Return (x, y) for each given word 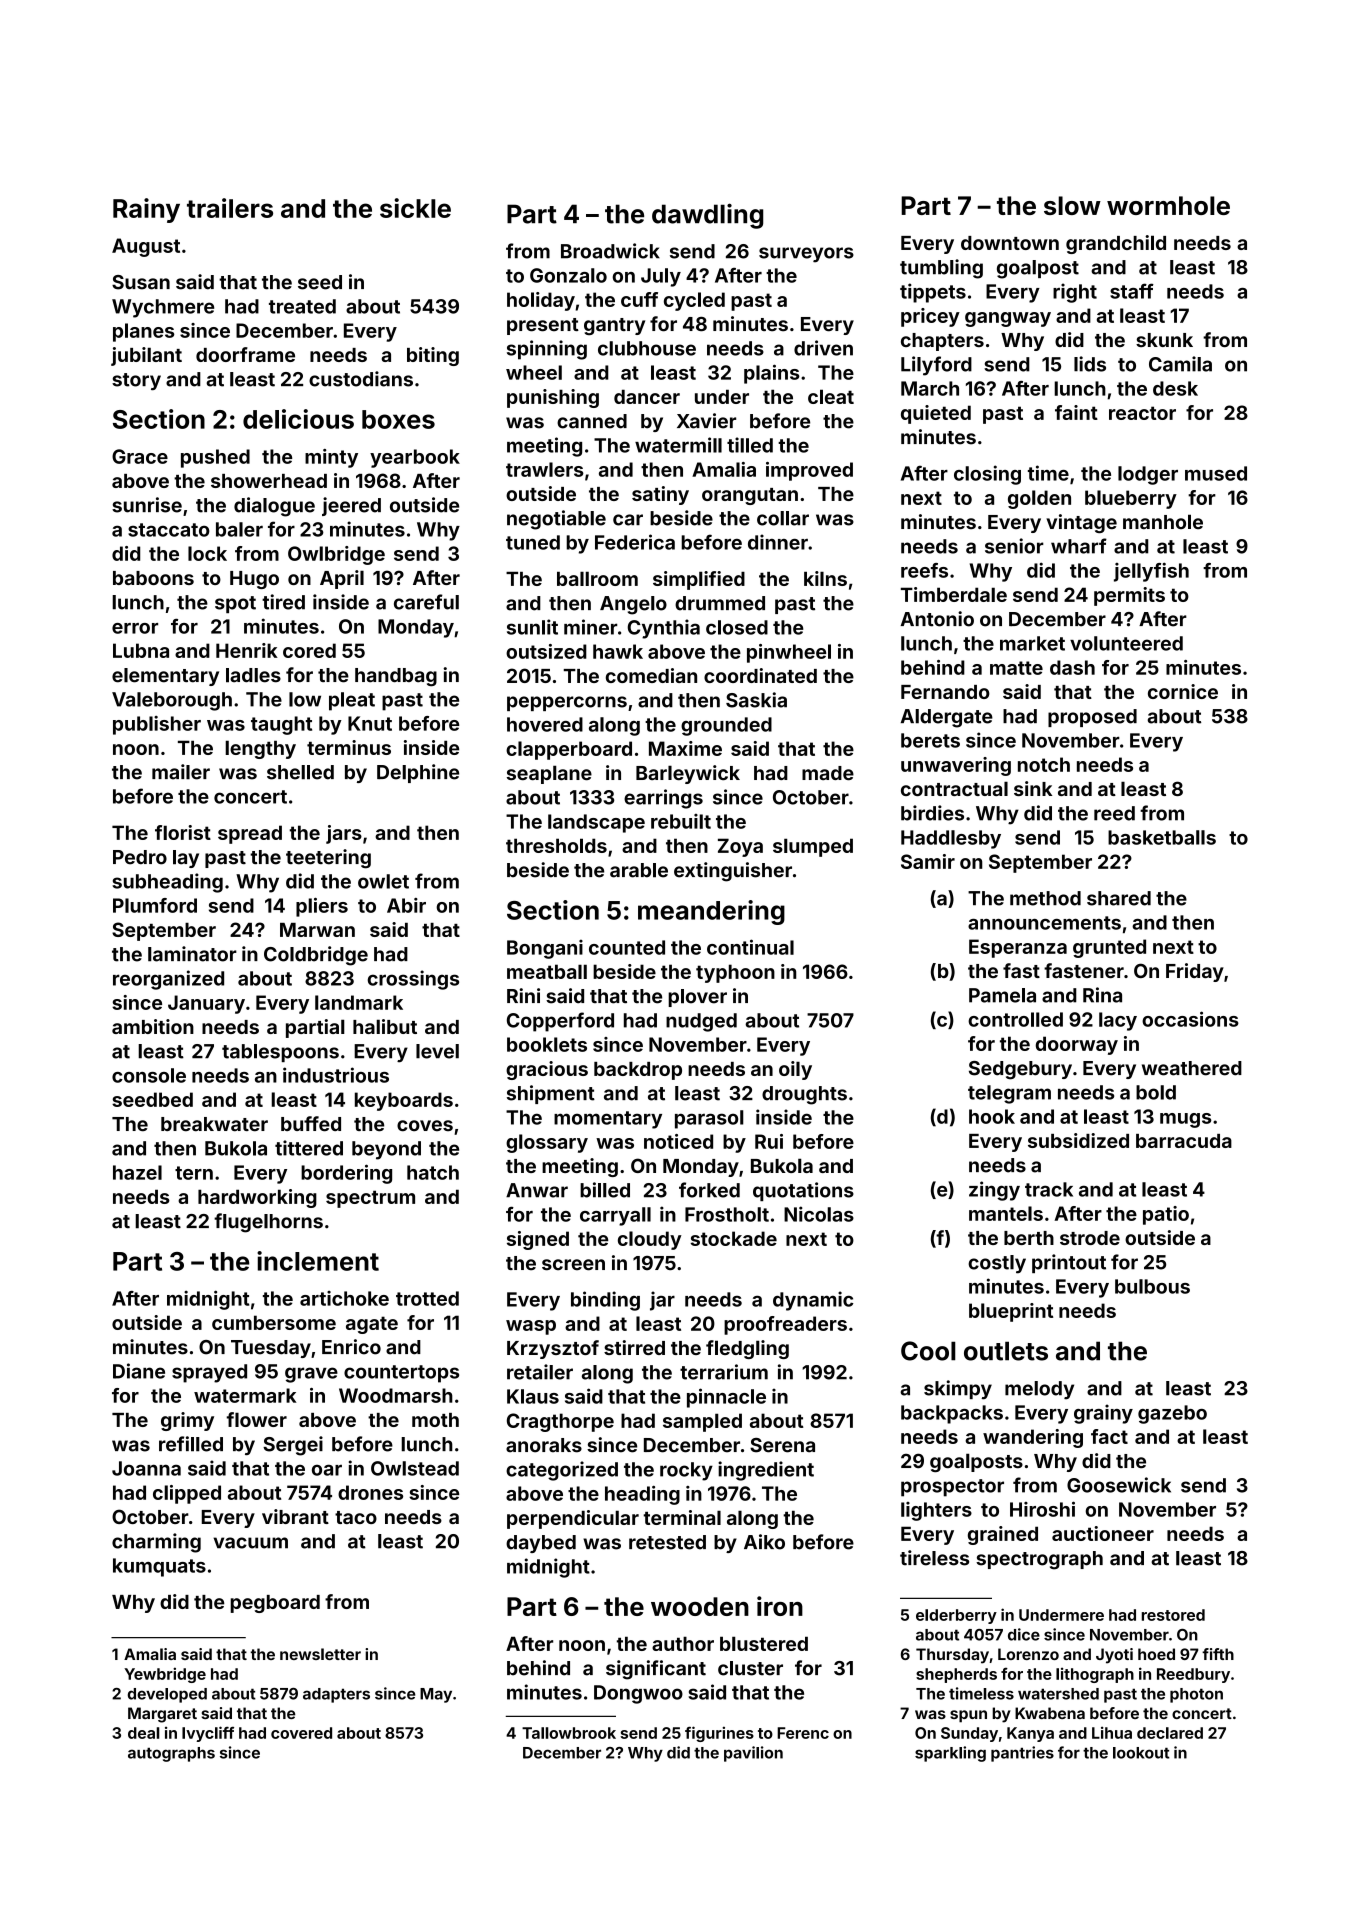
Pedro (140, 857)
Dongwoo (638, 1694)
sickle (415, 208)
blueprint (1011, 1312)
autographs (171, 1754)
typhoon (735, 973)
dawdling (707, 216)
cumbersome (274, 1322)
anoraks (544, 1445)
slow (1072, 205)
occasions (1190, 1019)
